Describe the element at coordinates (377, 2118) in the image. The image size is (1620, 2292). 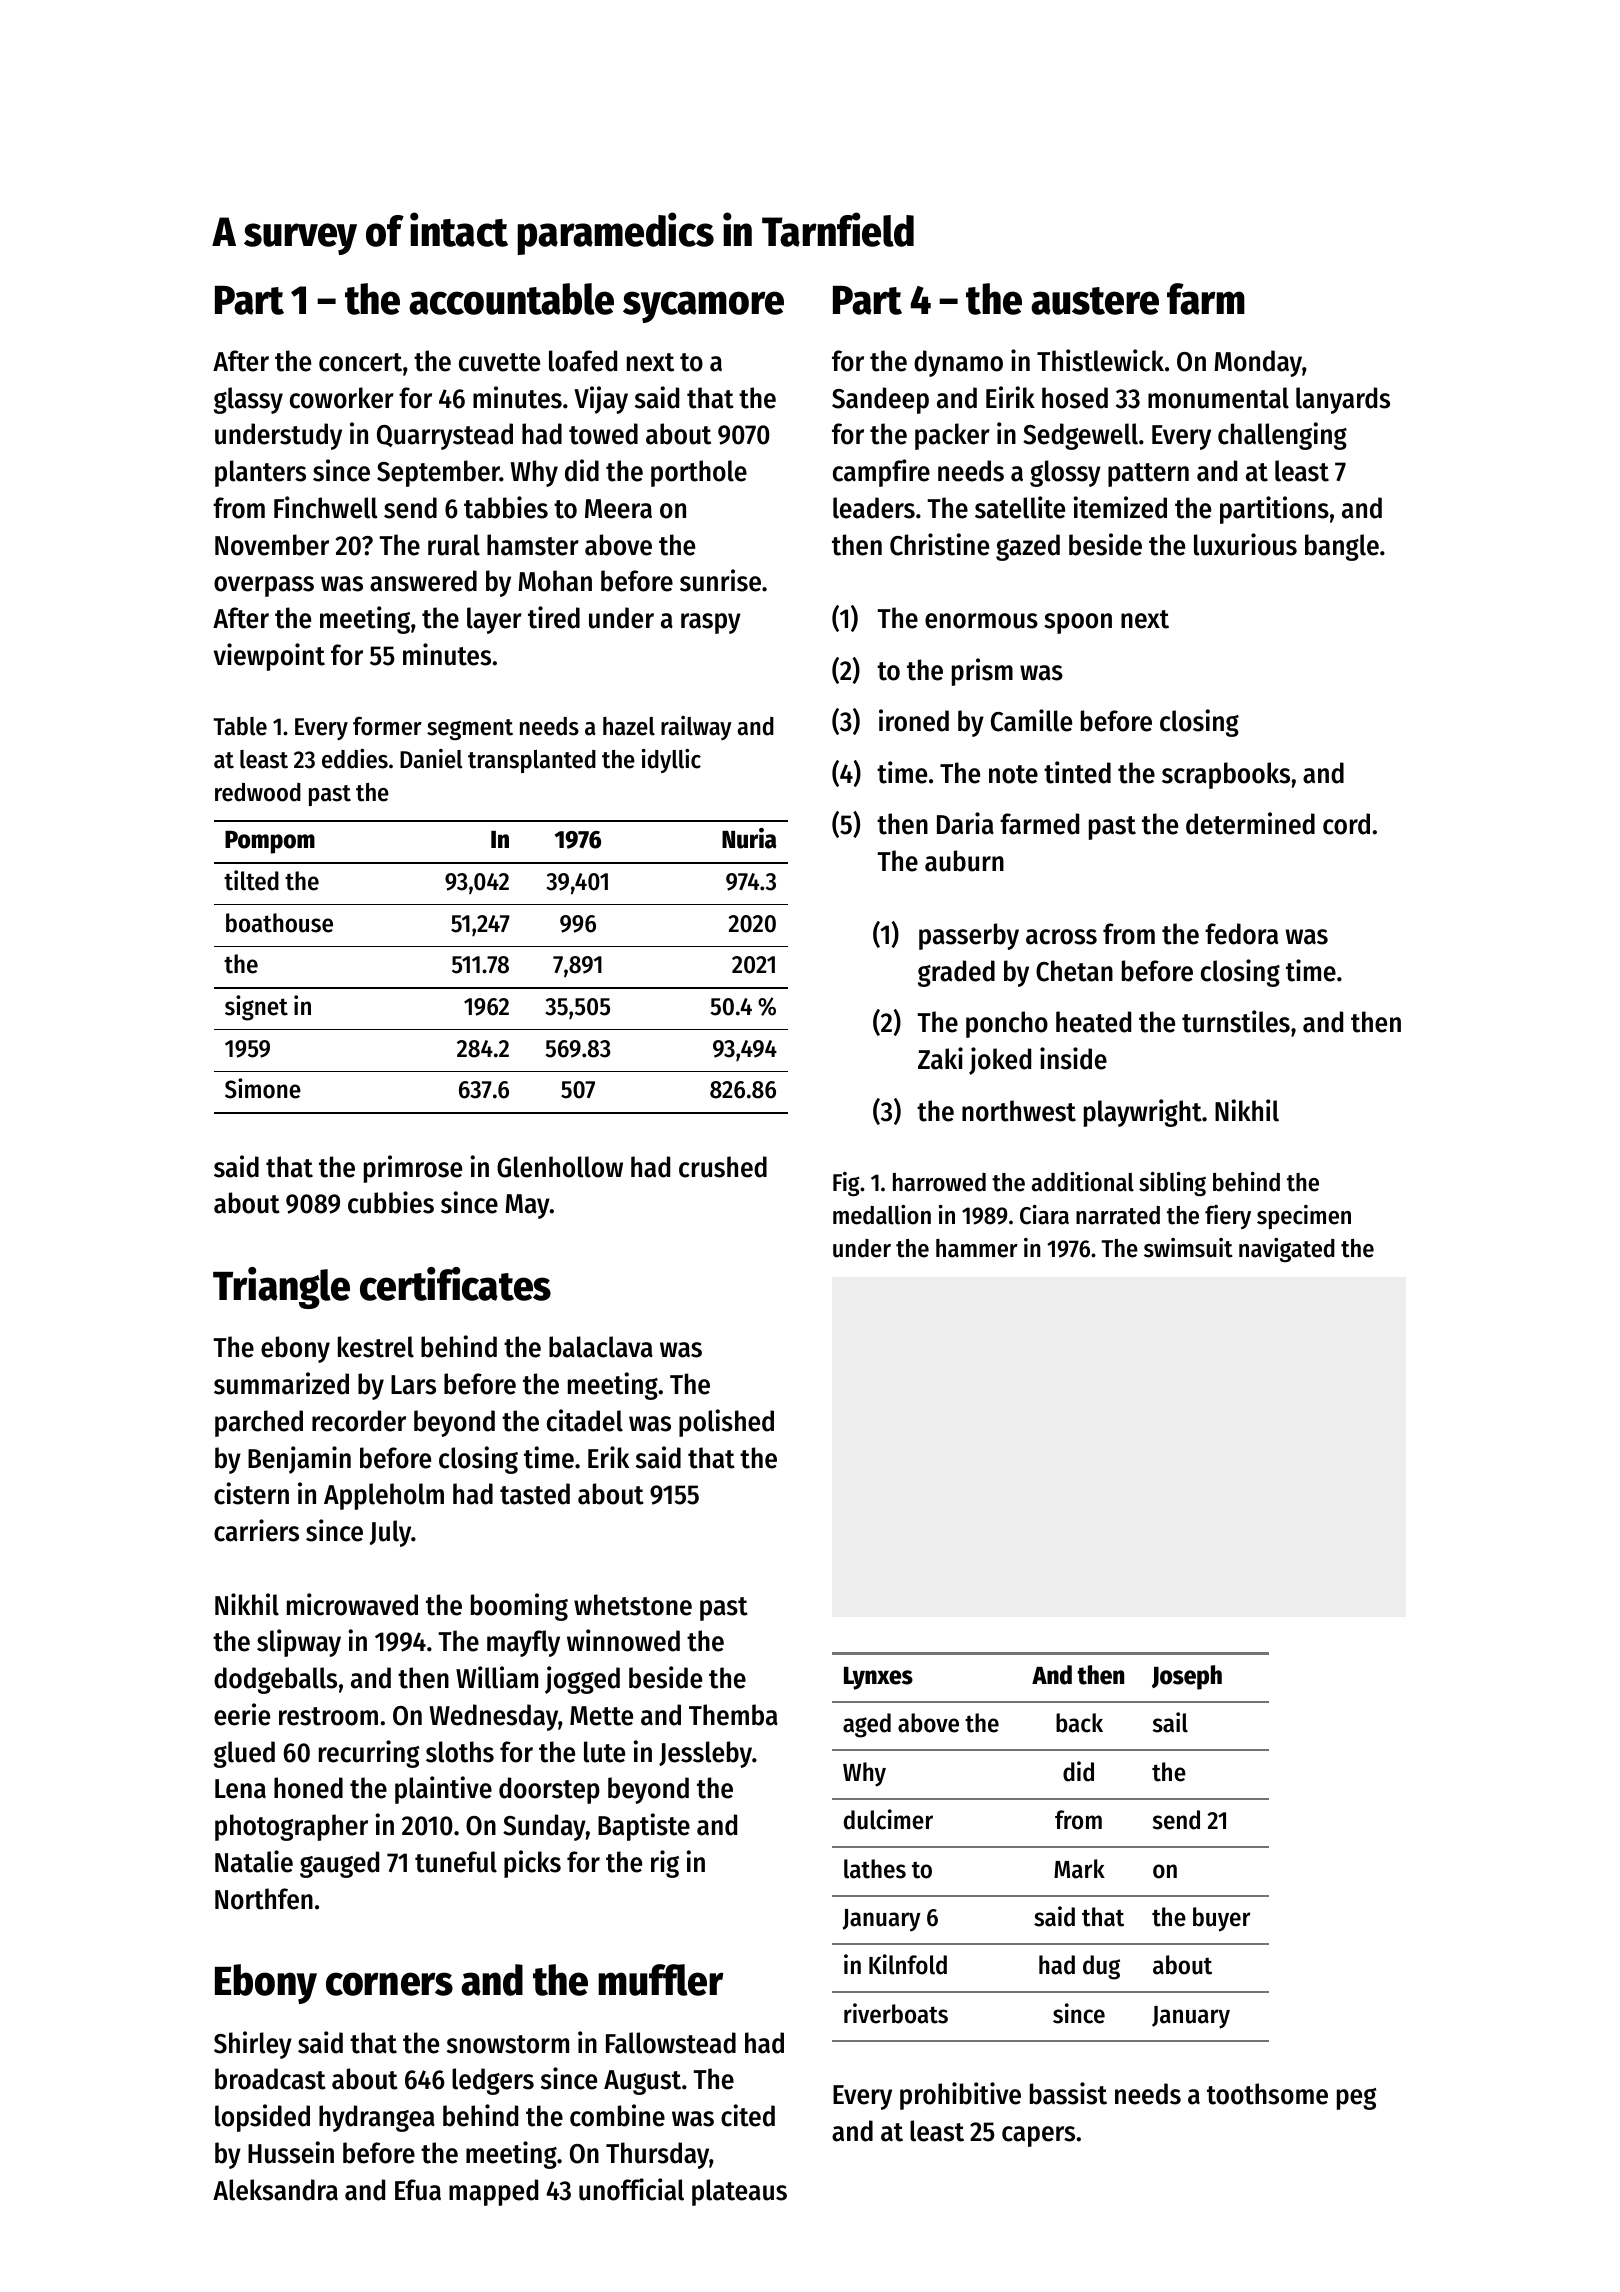
I see `hydrangea` at that location.
